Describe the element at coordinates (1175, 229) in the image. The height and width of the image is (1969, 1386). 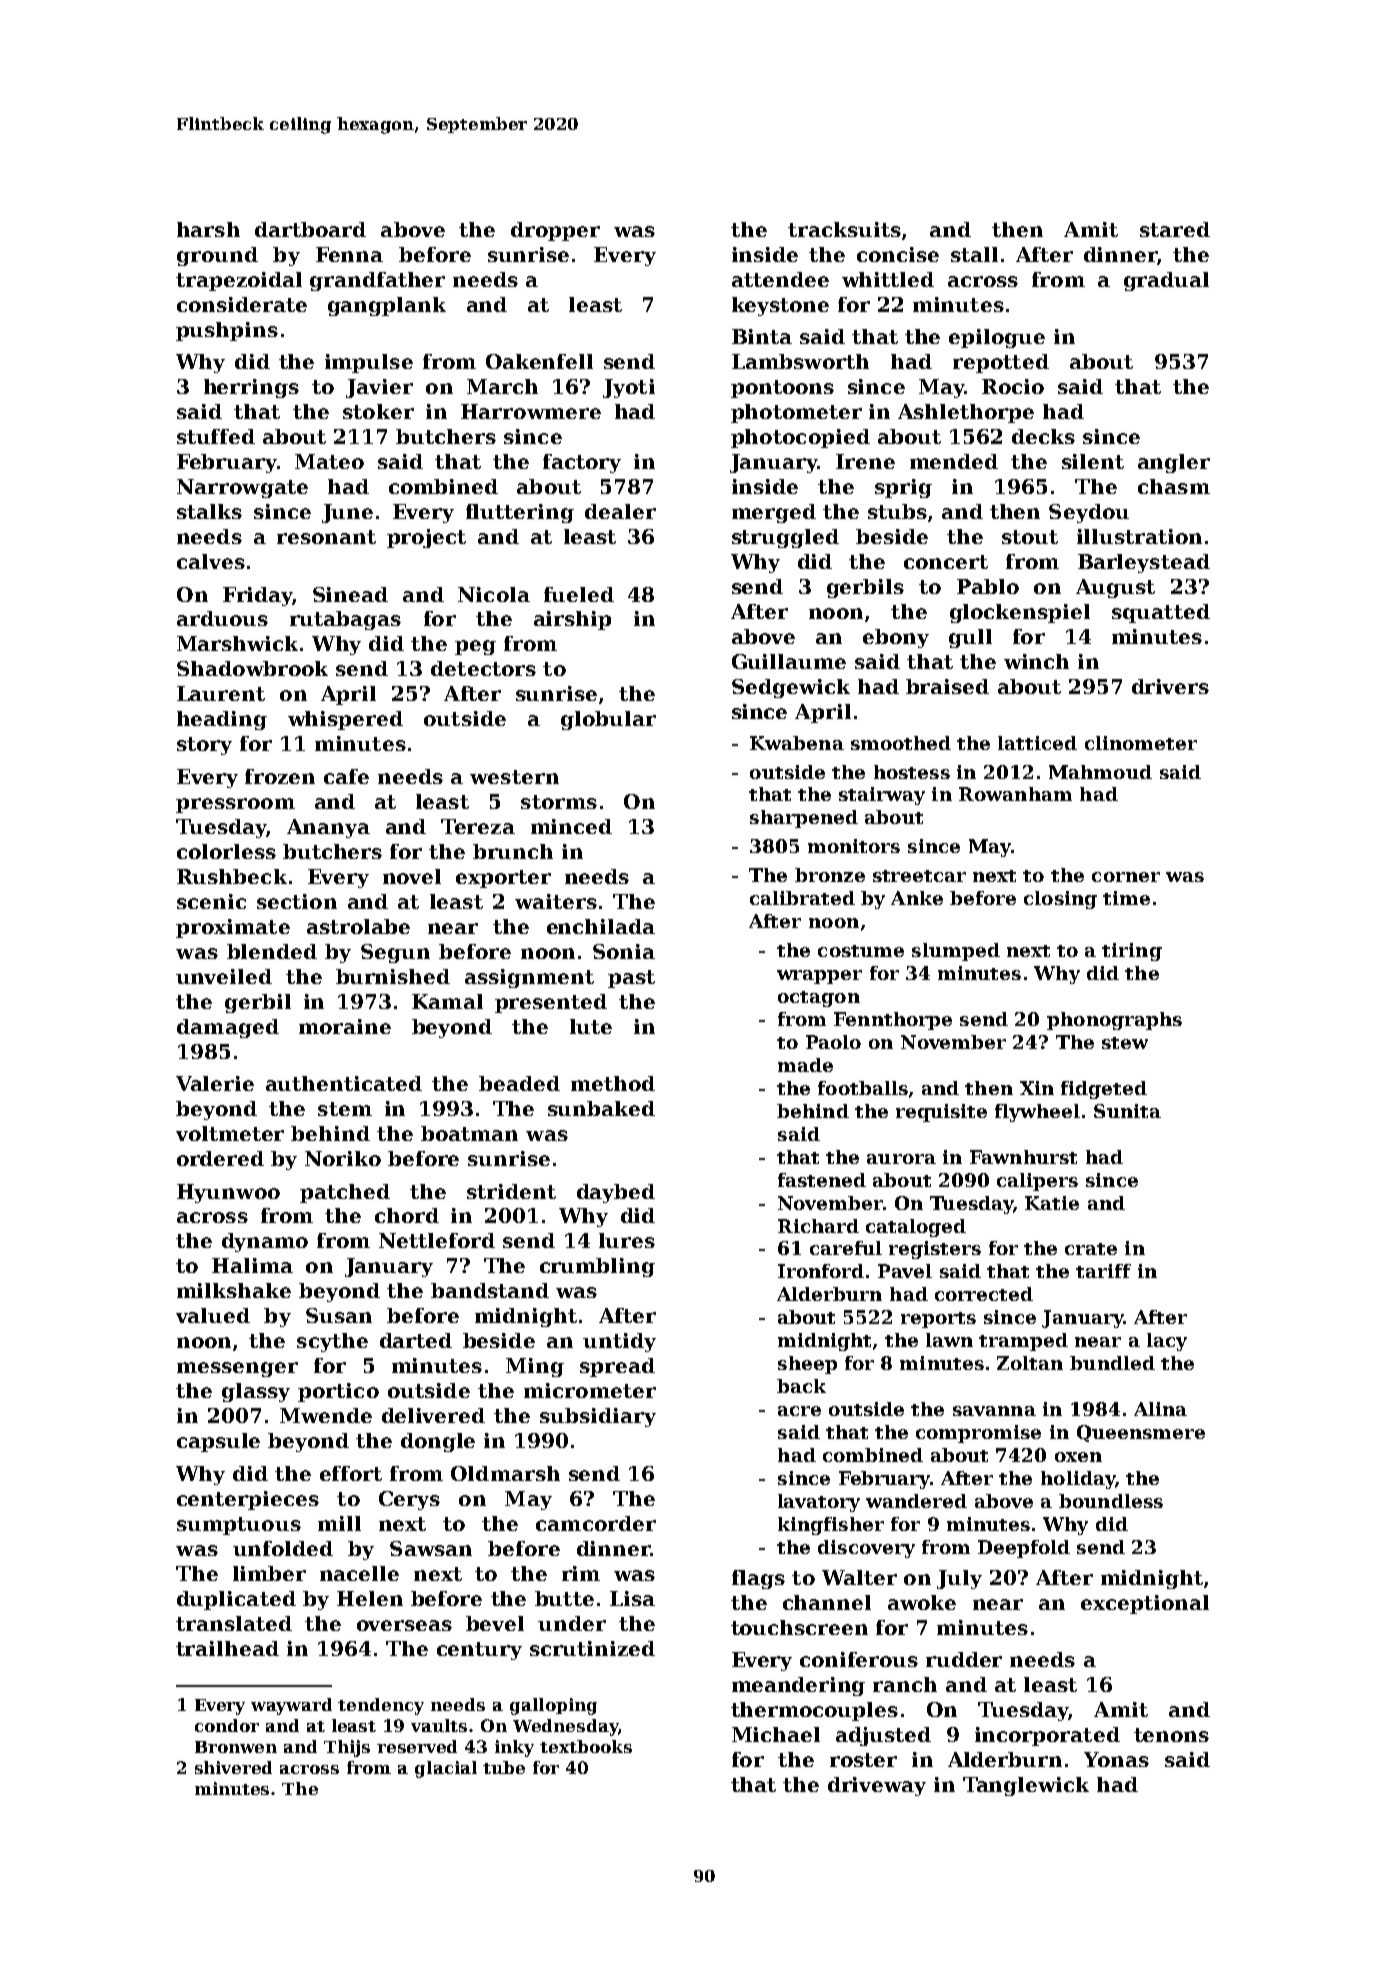
I see `stared` at that location.
